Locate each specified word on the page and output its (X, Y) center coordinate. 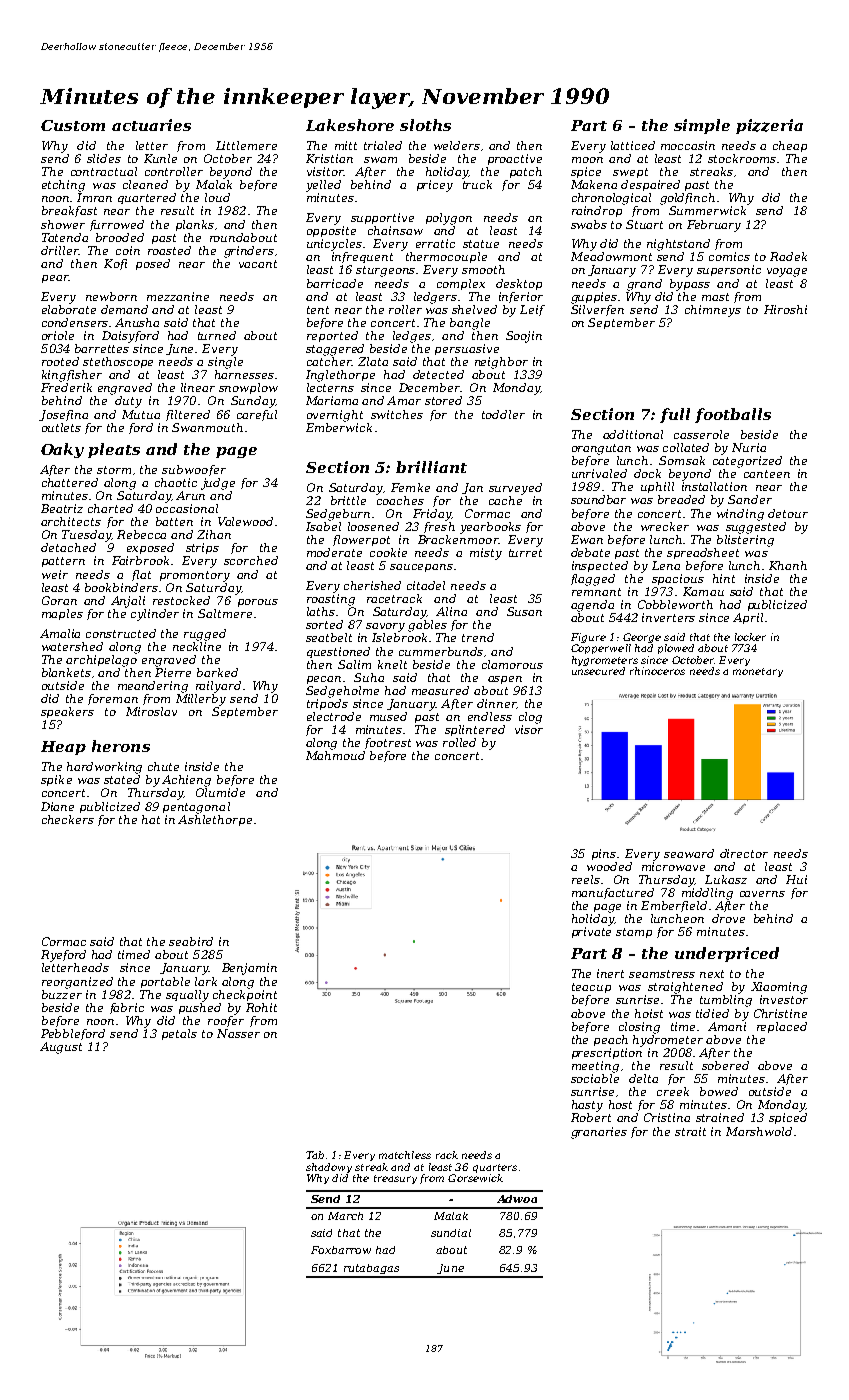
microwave (673, 866)
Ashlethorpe (215, 820)
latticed (633, 145)
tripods (327, 704)
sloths (425, 125)
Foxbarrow (341, 1250)
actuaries (151, 125)
